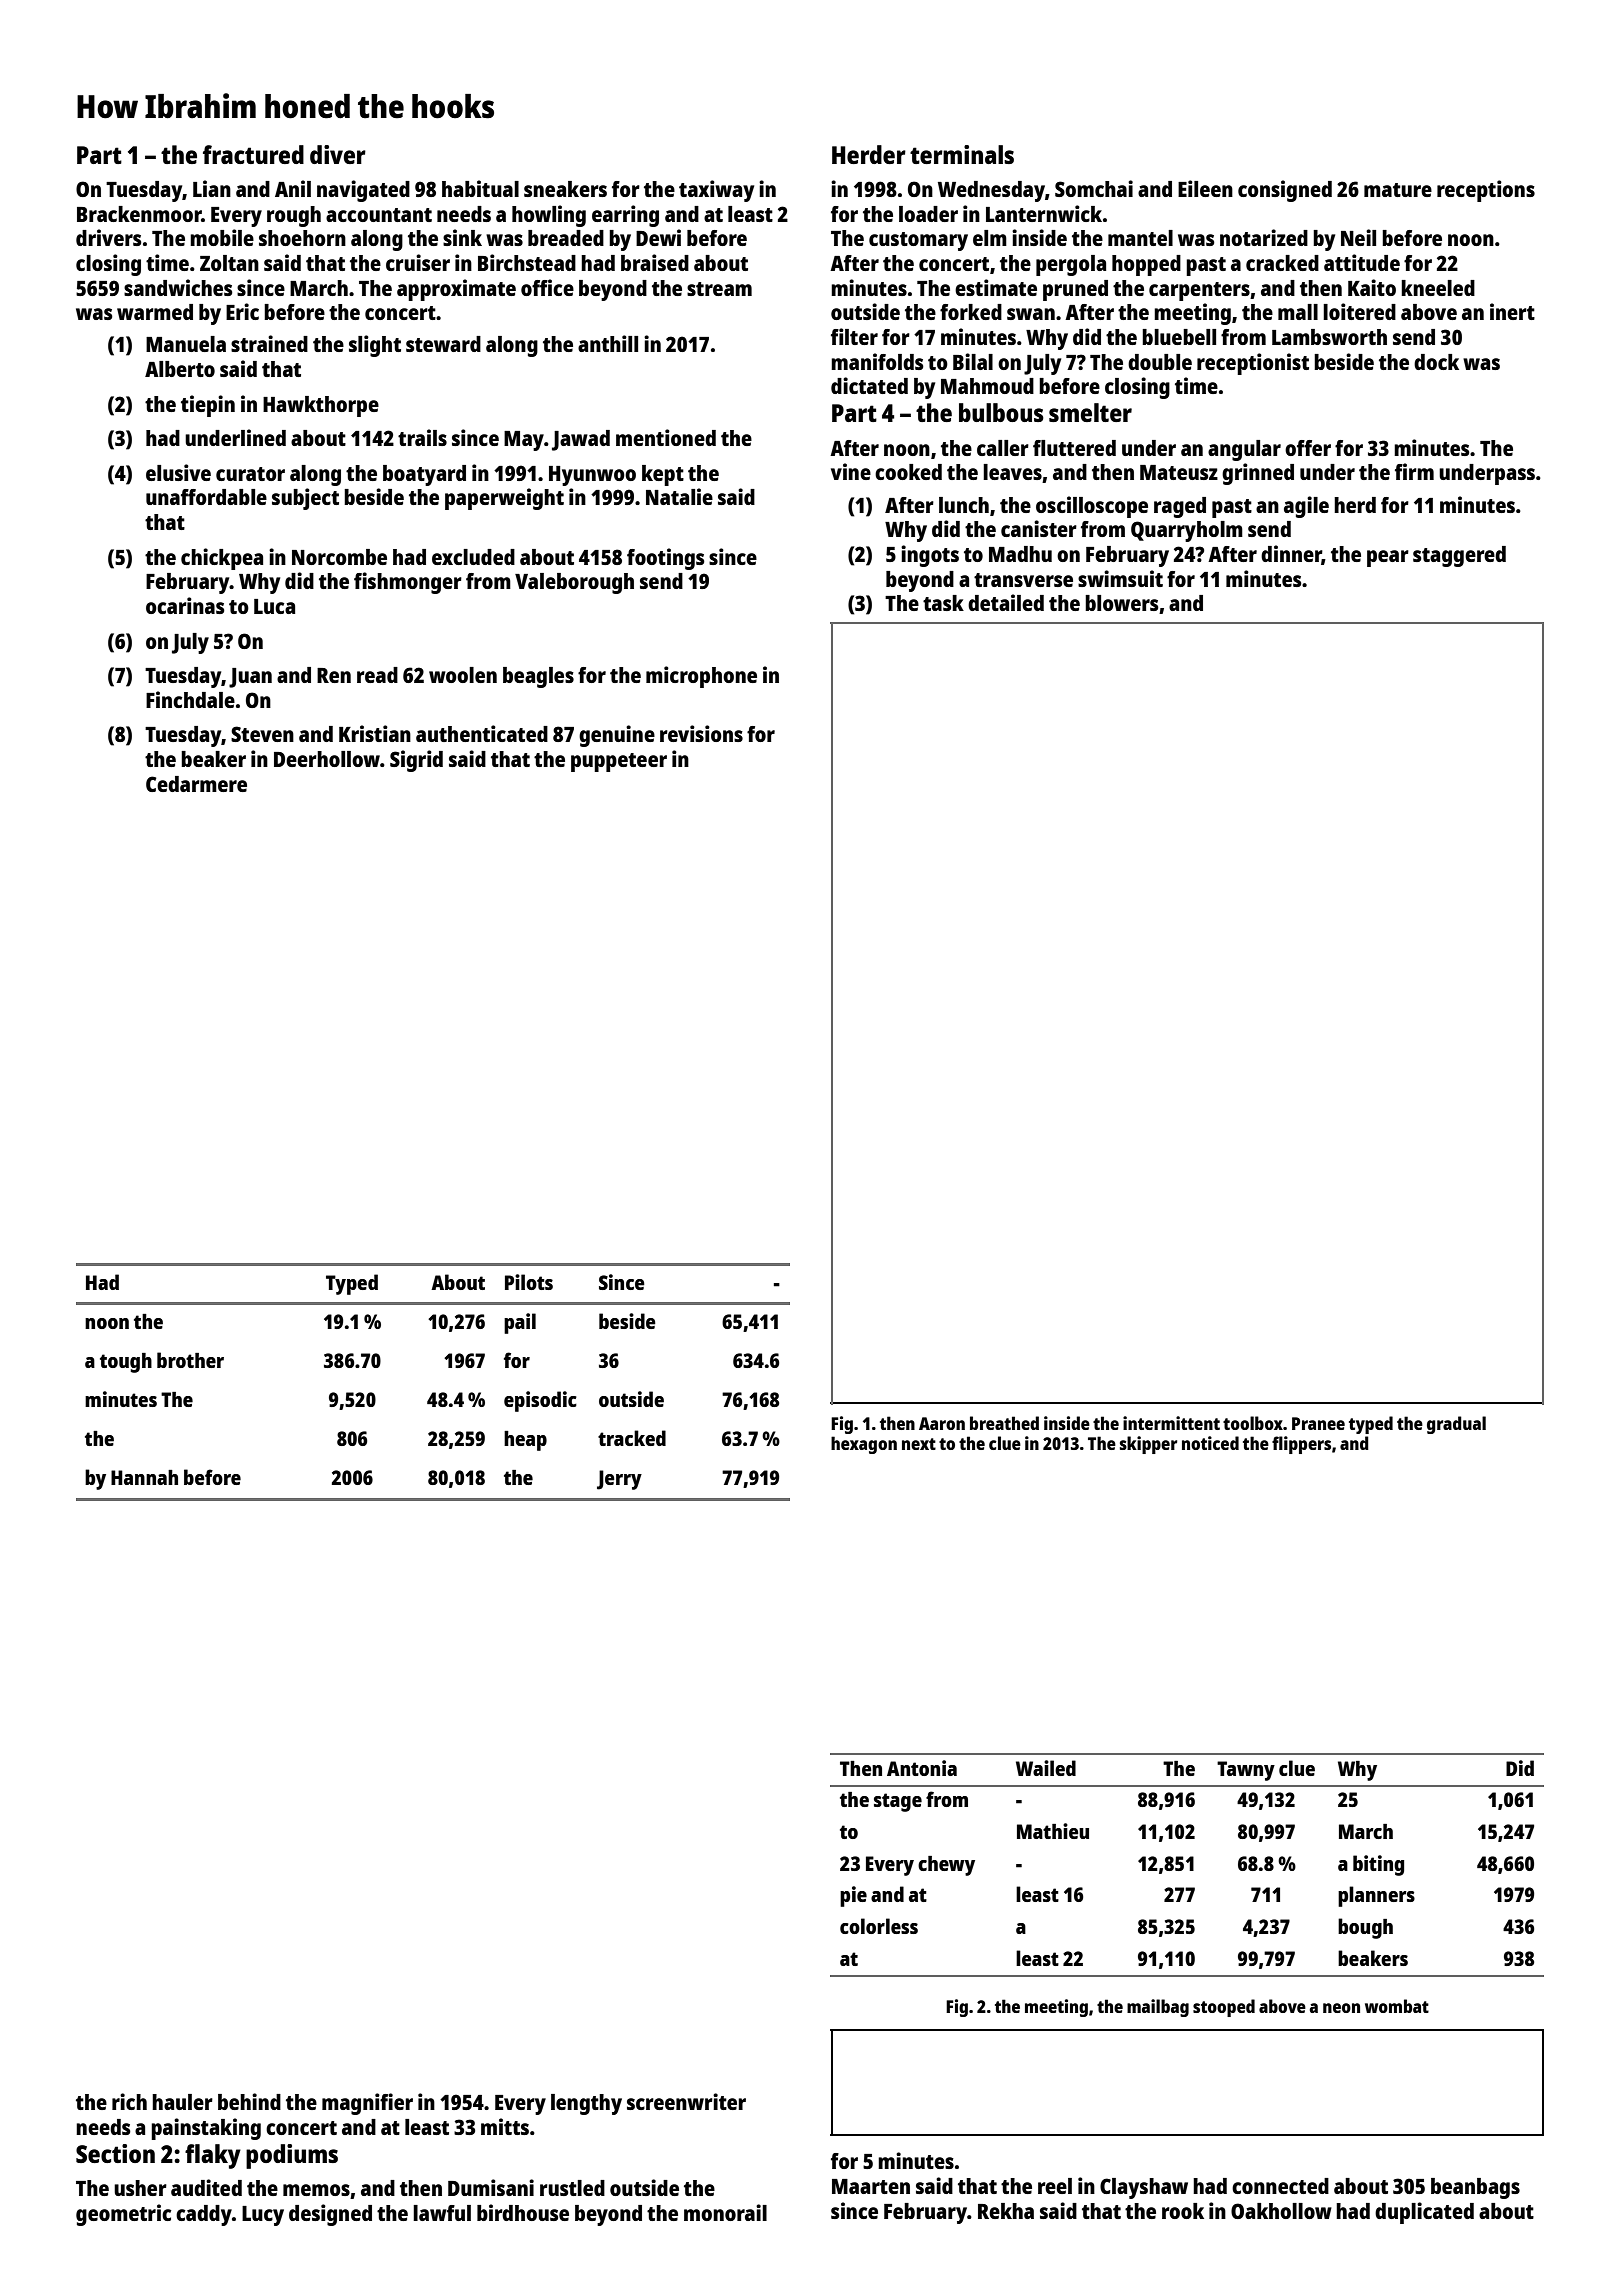 The height and width of the page is (2292, 1620). Describe the element at coordinates (123, 2215) in the page. I see `geometric` at that location.
